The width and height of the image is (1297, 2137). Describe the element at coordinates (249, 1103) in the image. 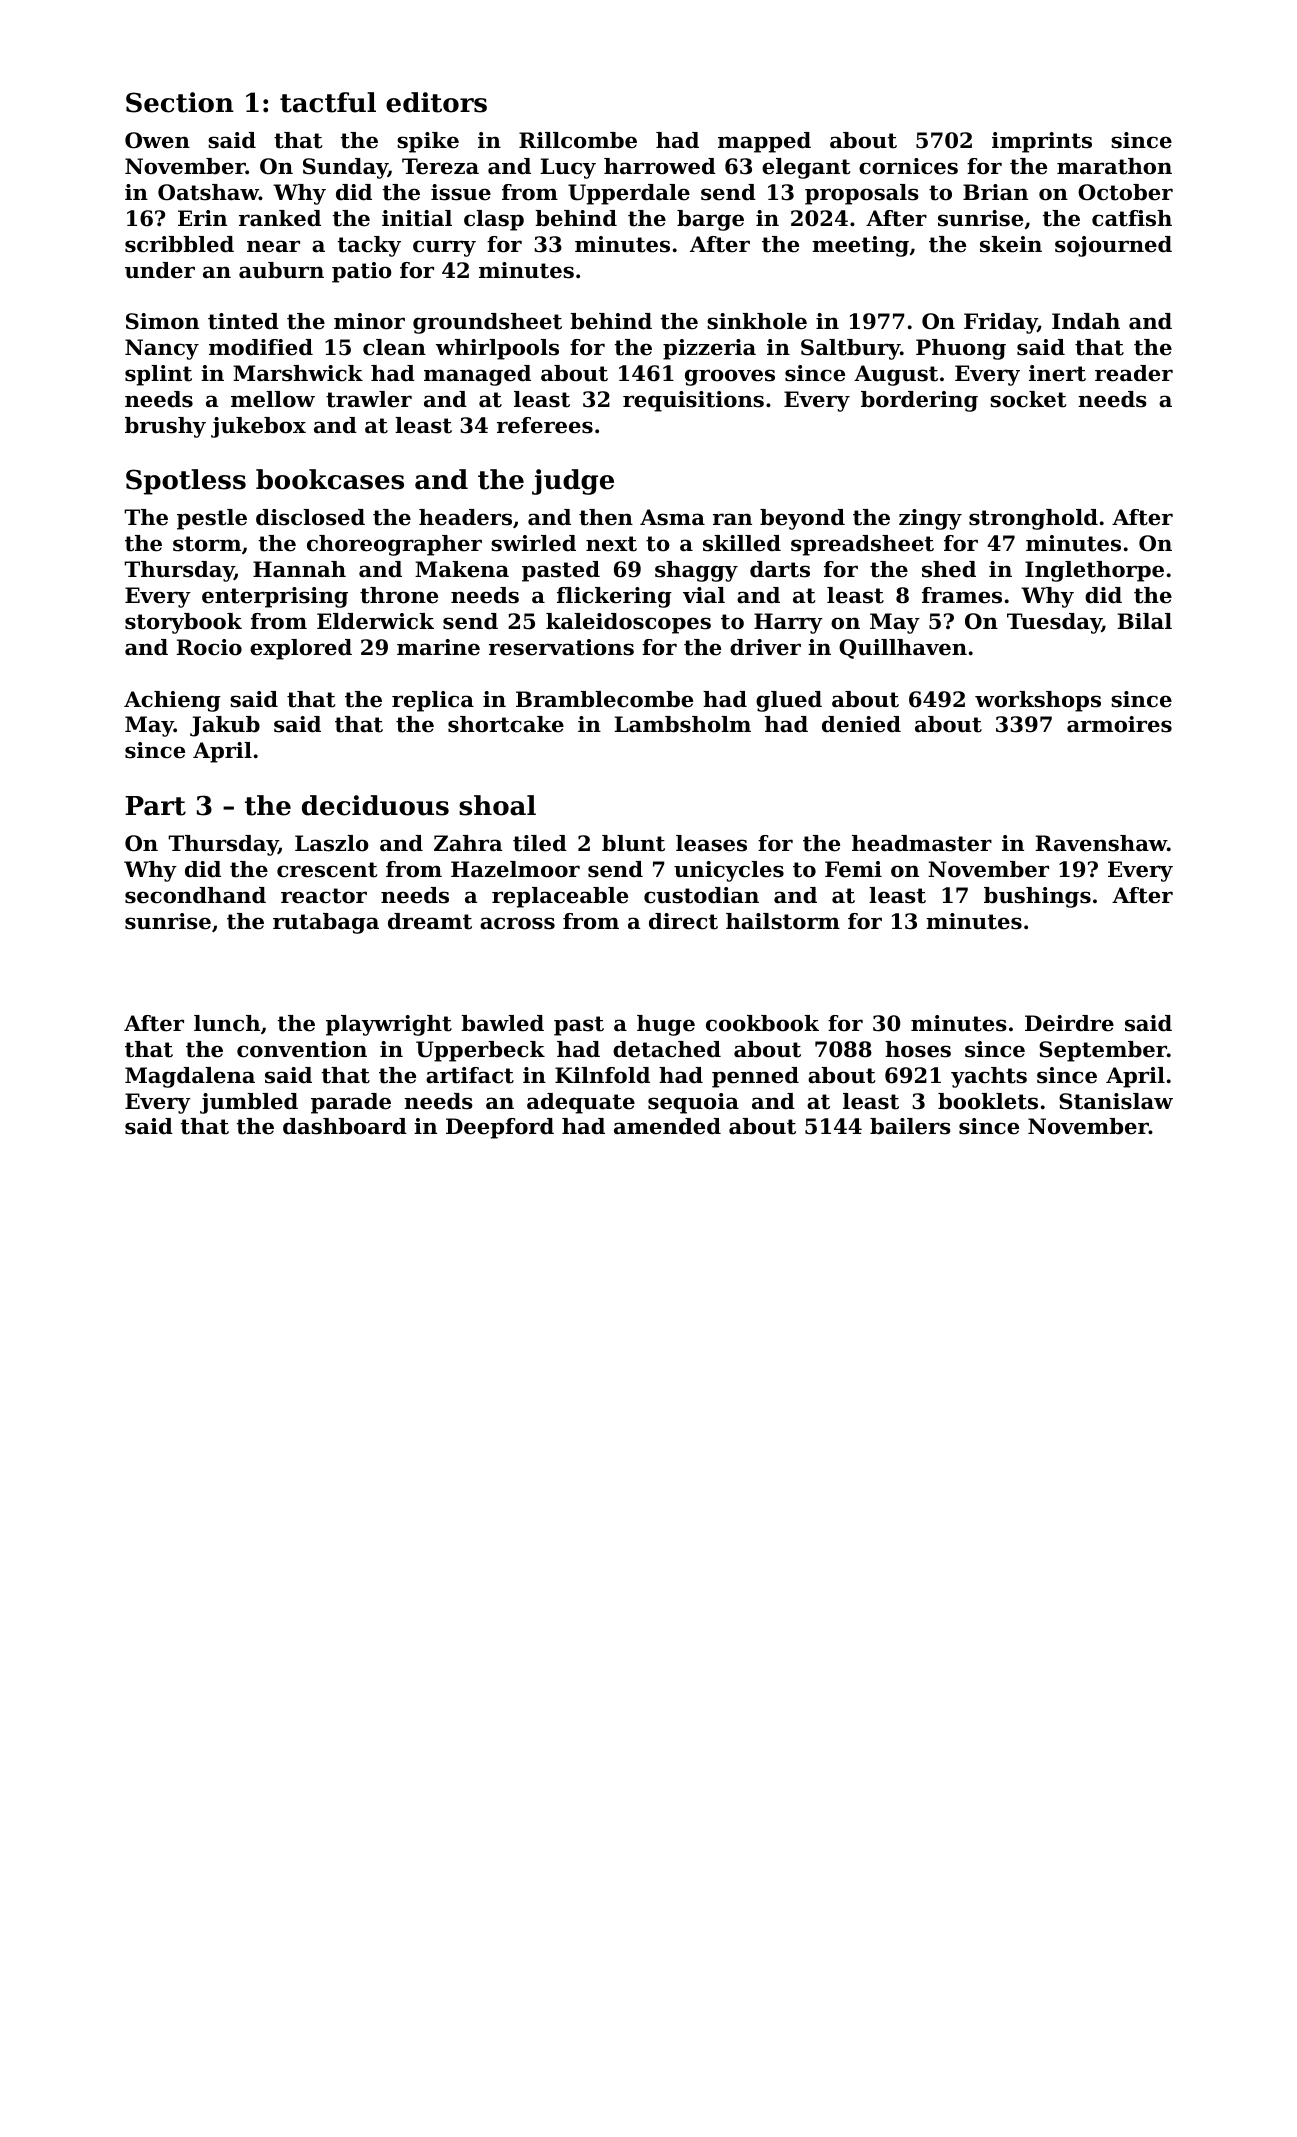

I see `jumbled` at that location.
